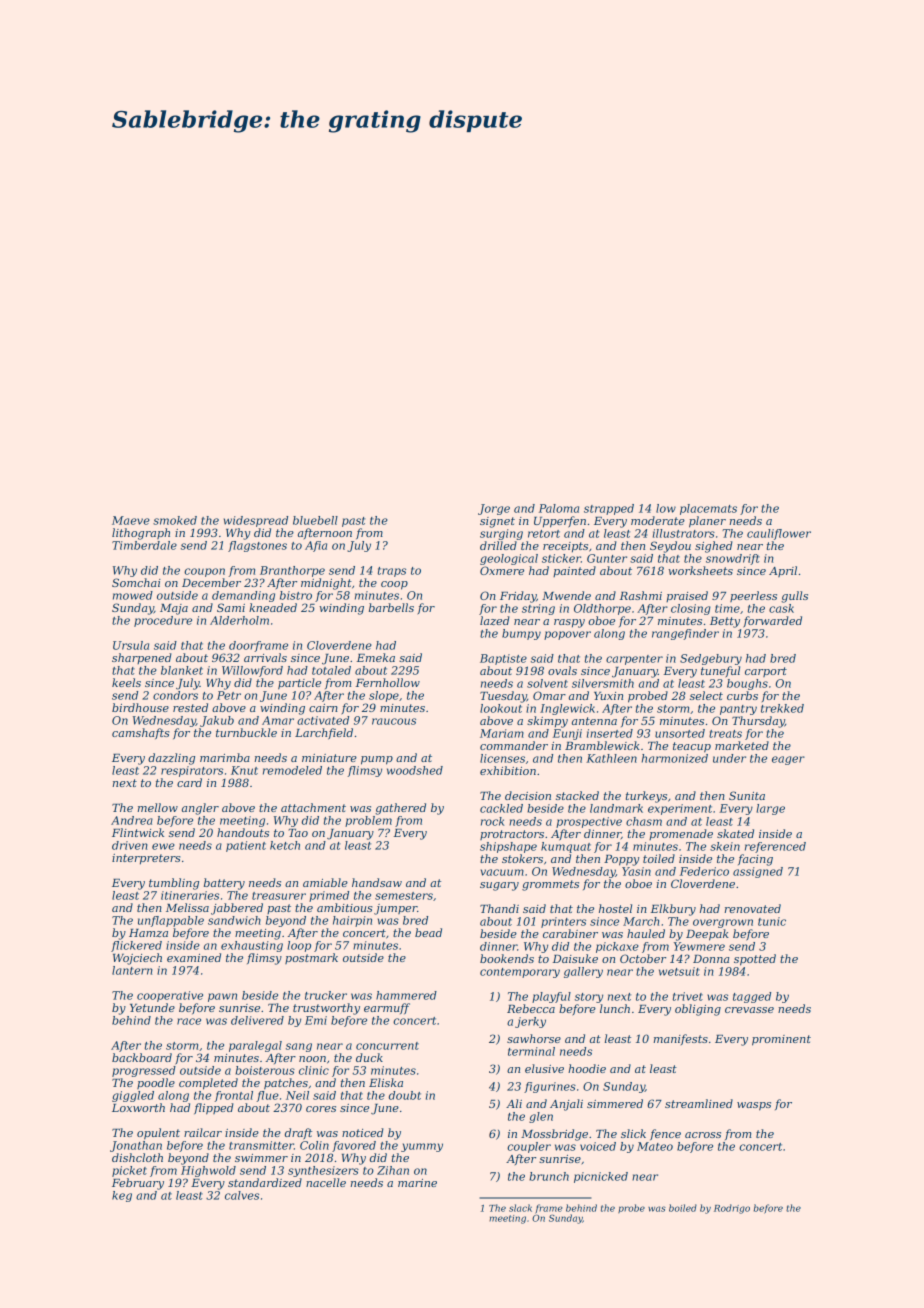 Image resolution: width=924 pixels, height=1308 pixels. What do you see at coordinates (208, 1171) in the screenshot?
I see `Highwold` at bounding box center [208, 1171].
